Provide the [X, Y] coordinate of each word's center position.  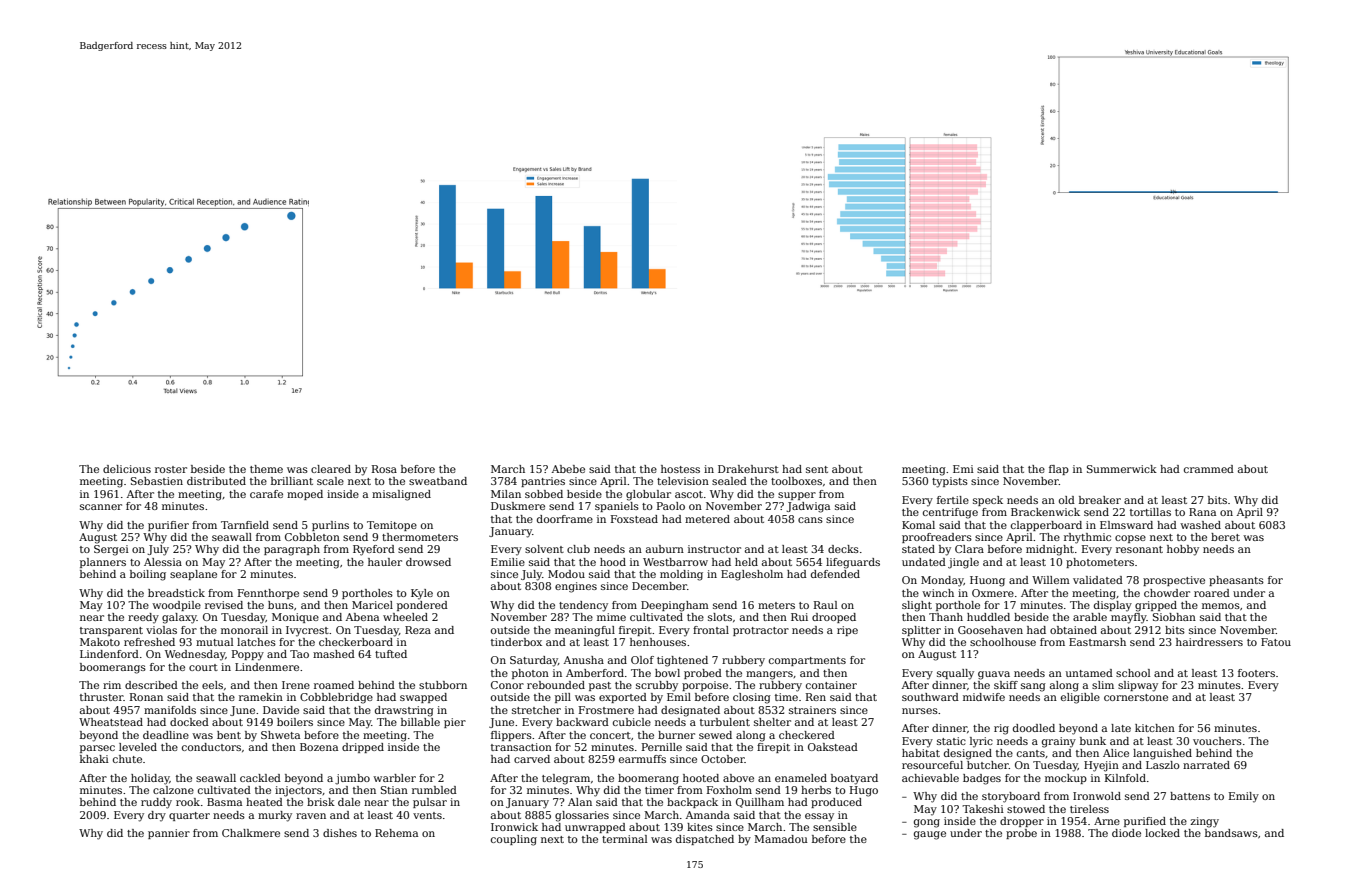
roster [171, 469]
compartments [807, 661]
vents [427, 815]
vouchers [1217, 741]
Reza [418, 630]
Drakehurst [748, 469]
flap [1059, 470]
